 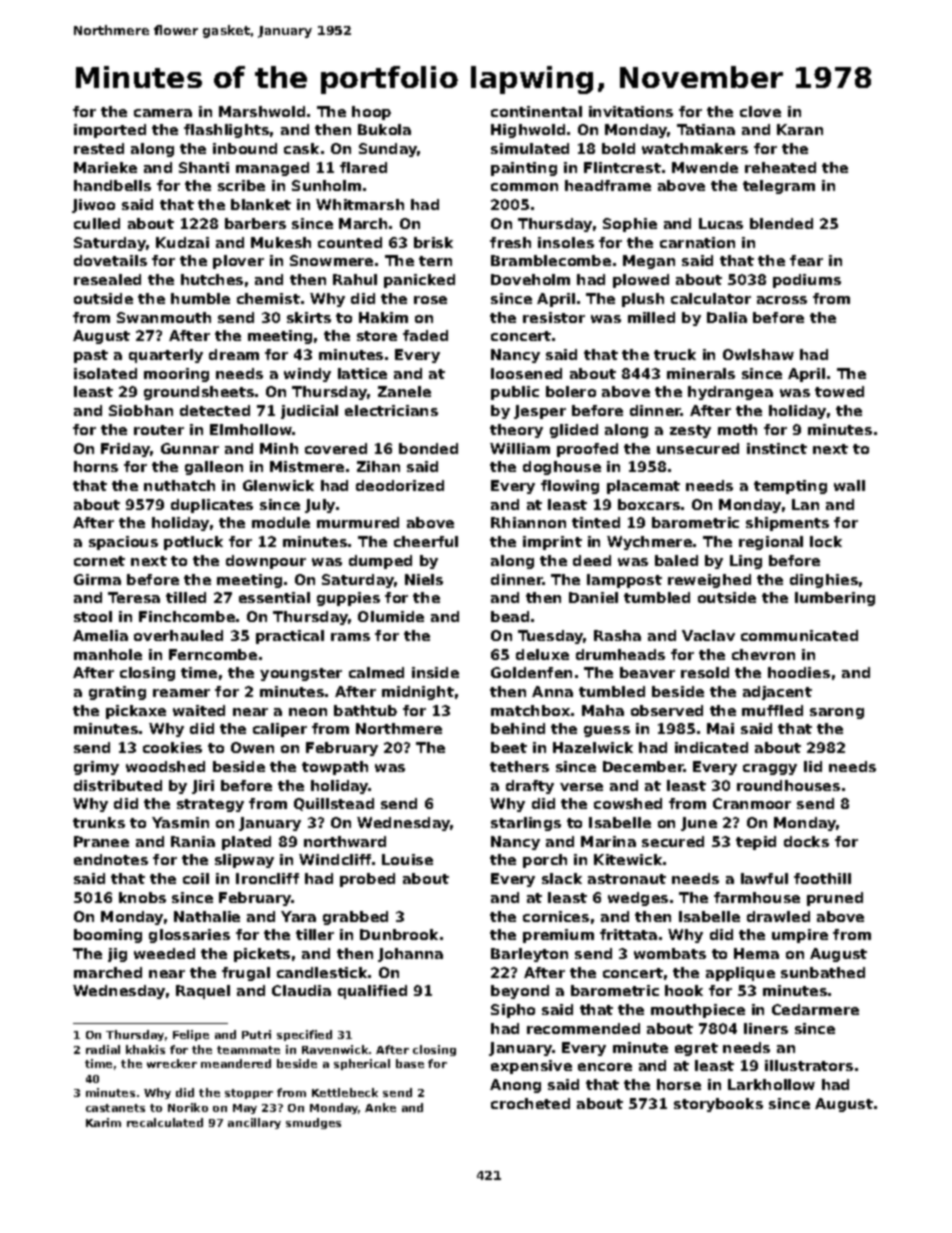 What do you see at coordinates (772, 710) in the screenshot?
I see `muffled` at bounding box center [772, 710].
